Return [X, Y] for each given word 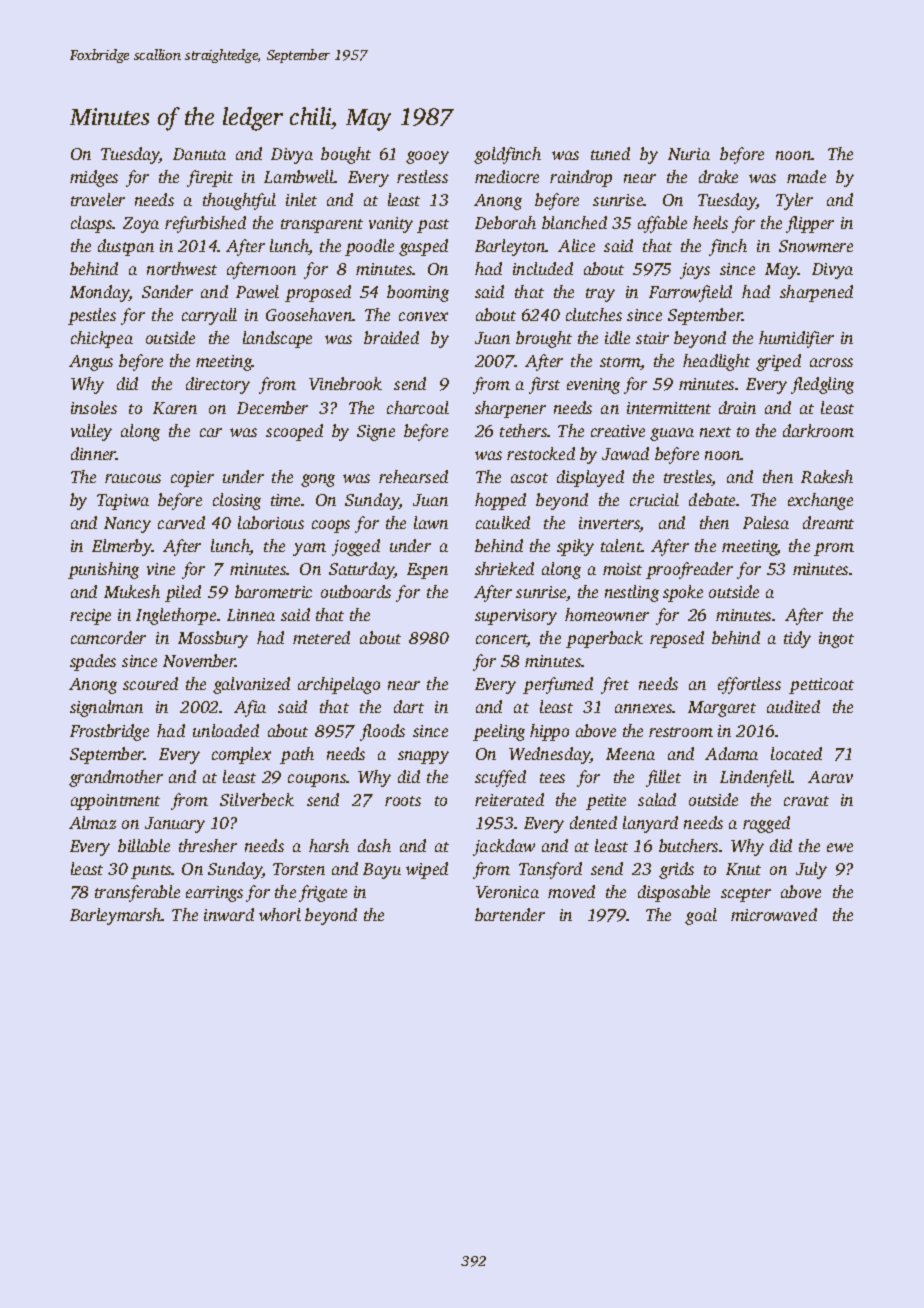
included [543, 268]
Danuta [199, 154]
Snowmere [816, 246]
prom [834, 549]
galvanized [251, 685]
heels [710, 222]
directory [218, 385]
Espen [427, 571]
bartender [510, 914]
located [796, 753]
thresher [208, 845]
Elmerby [122, 547]
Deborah [505, 222]
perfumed [558, 685]
